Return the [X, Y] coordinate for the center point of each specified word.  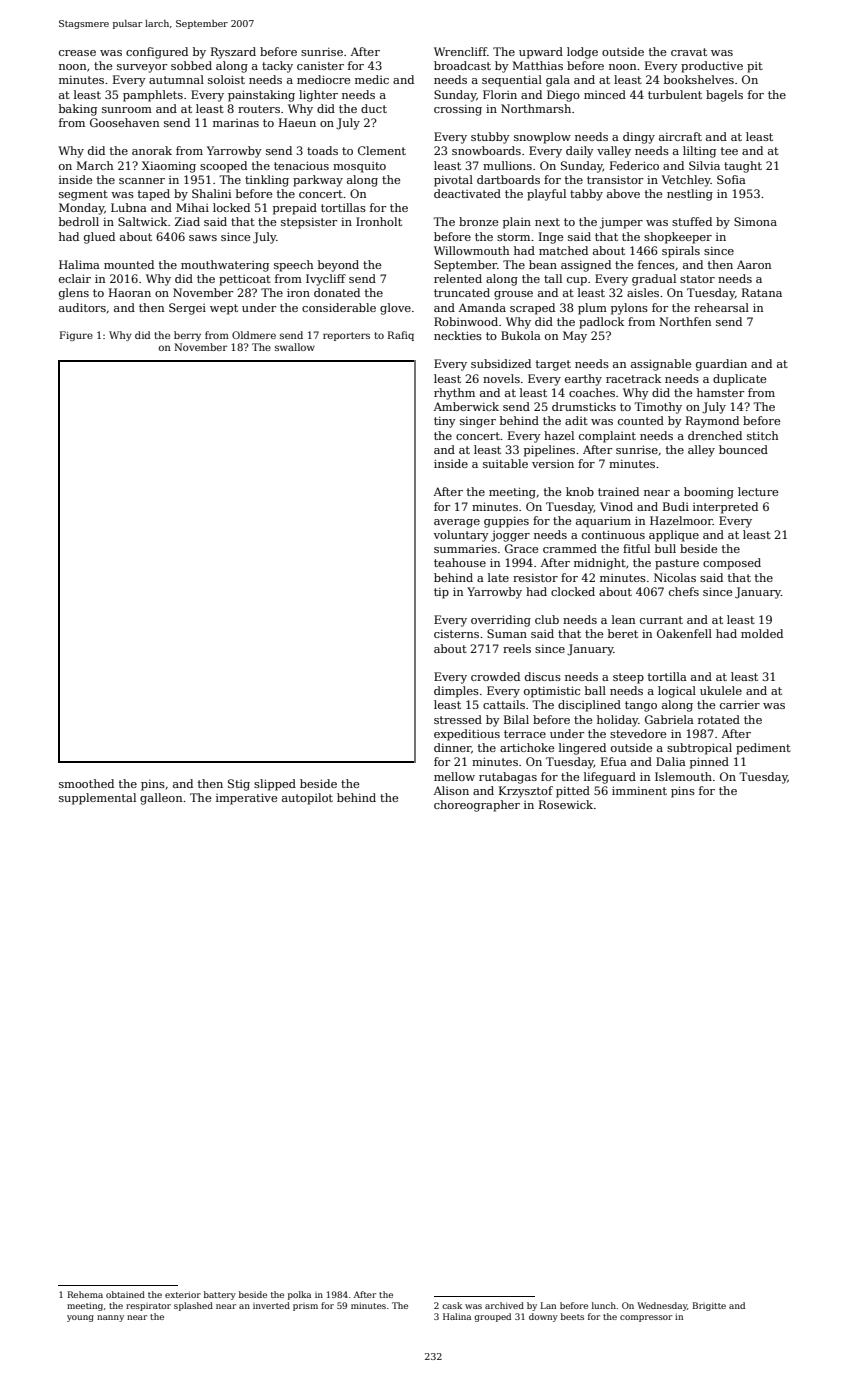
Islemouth [683, 776]
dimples [456, 692]
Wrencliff [460, 51]
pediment [763, 749]
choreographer [477, 806]
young [80, 1318]
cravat [689, 52]
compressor [646, 1318]
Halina [457, 1316]
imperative [246, 799]
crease [77, 53]
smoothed [86, 783]
